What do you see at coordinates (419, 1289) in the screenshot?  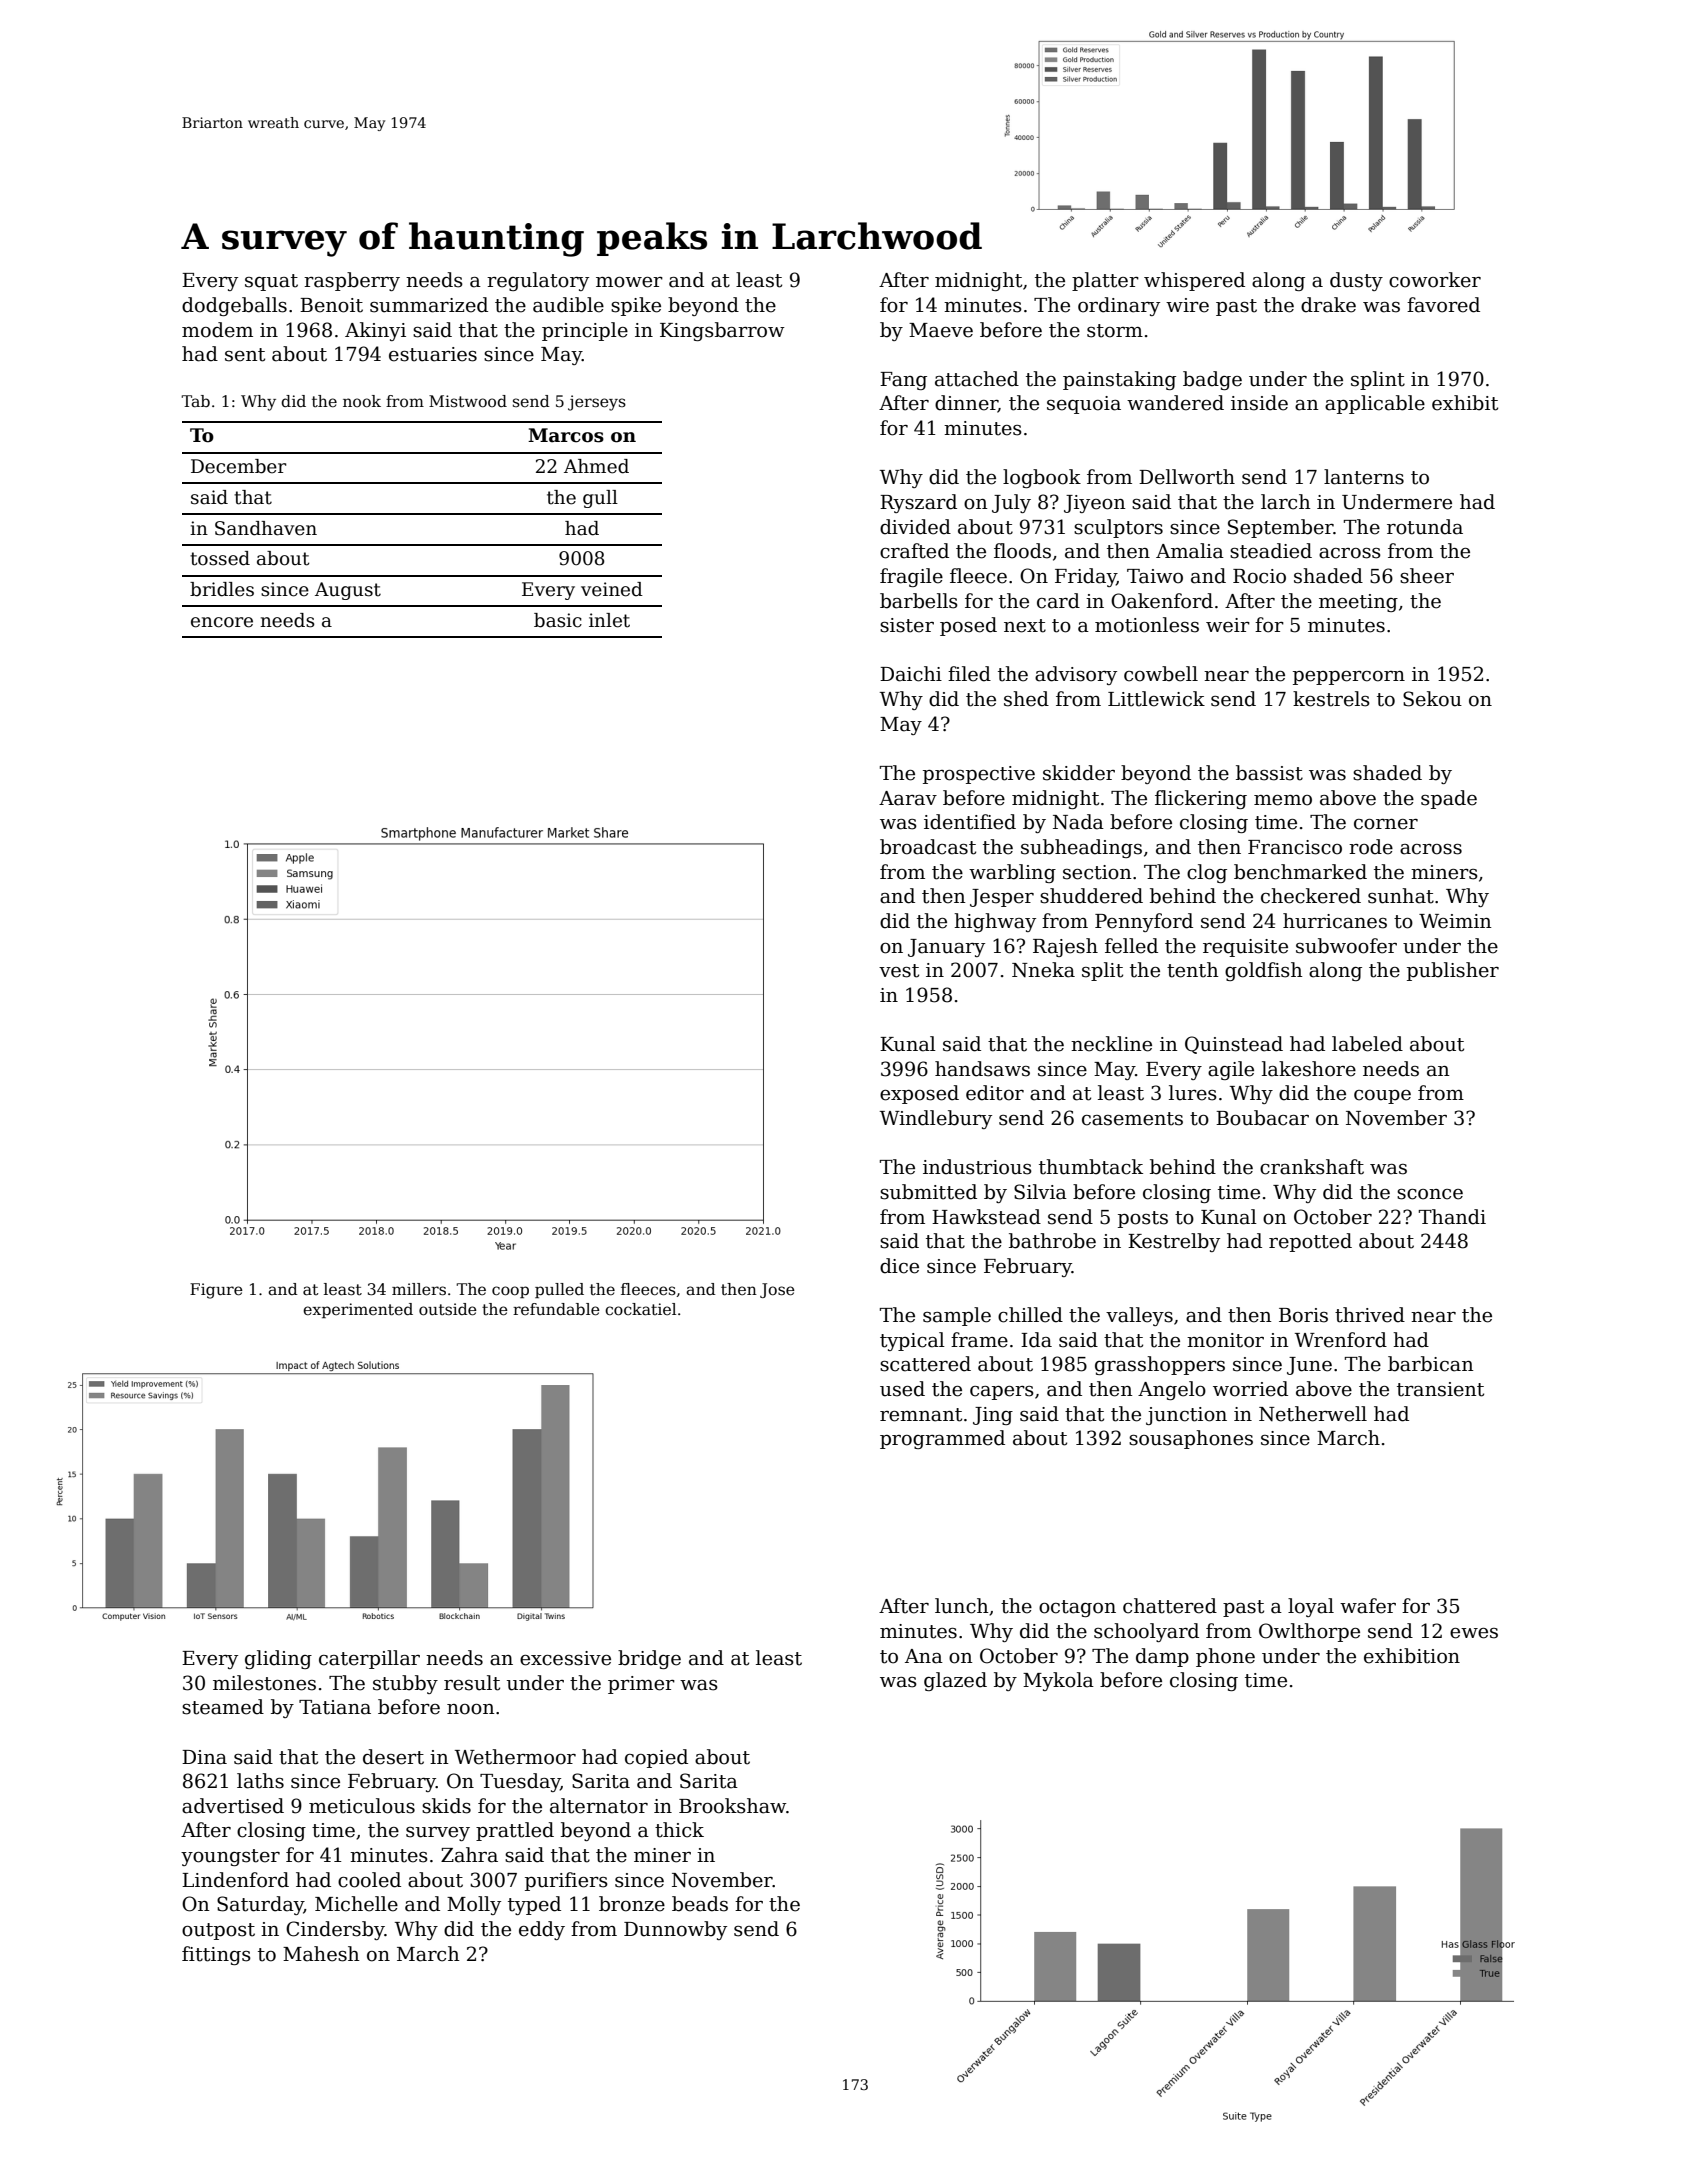 I see `millers` at bounding box center [419, 1289].
